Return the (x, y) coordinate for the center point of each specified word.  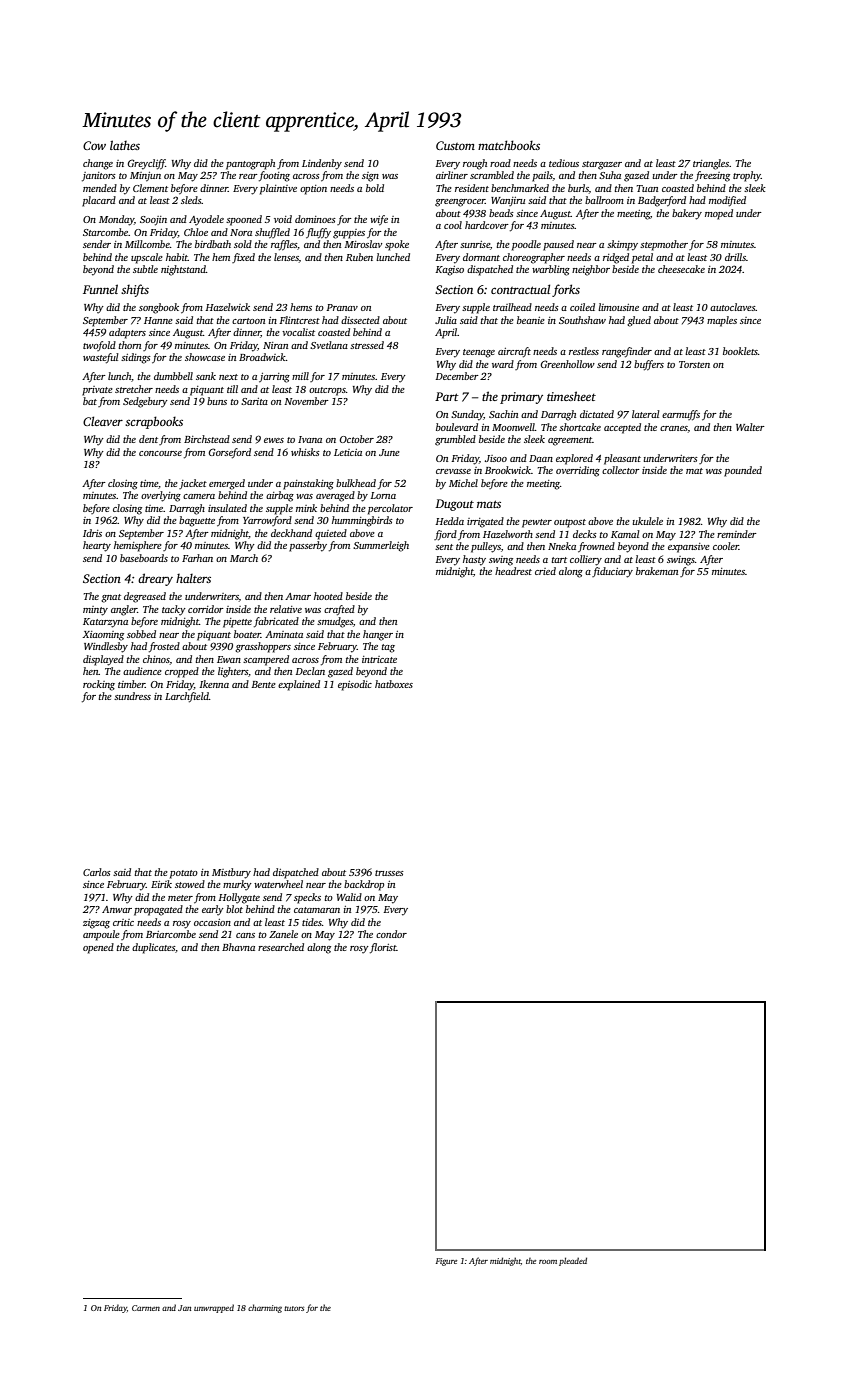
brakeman (657, 571)
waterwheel (278, 884)
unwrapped (214, 1308)
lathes (125, 145)
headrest (513, 571)
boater (247, 634)
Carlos (97, 872)
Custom (455, 145)
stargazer (602, 165)
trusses (389, 873)
